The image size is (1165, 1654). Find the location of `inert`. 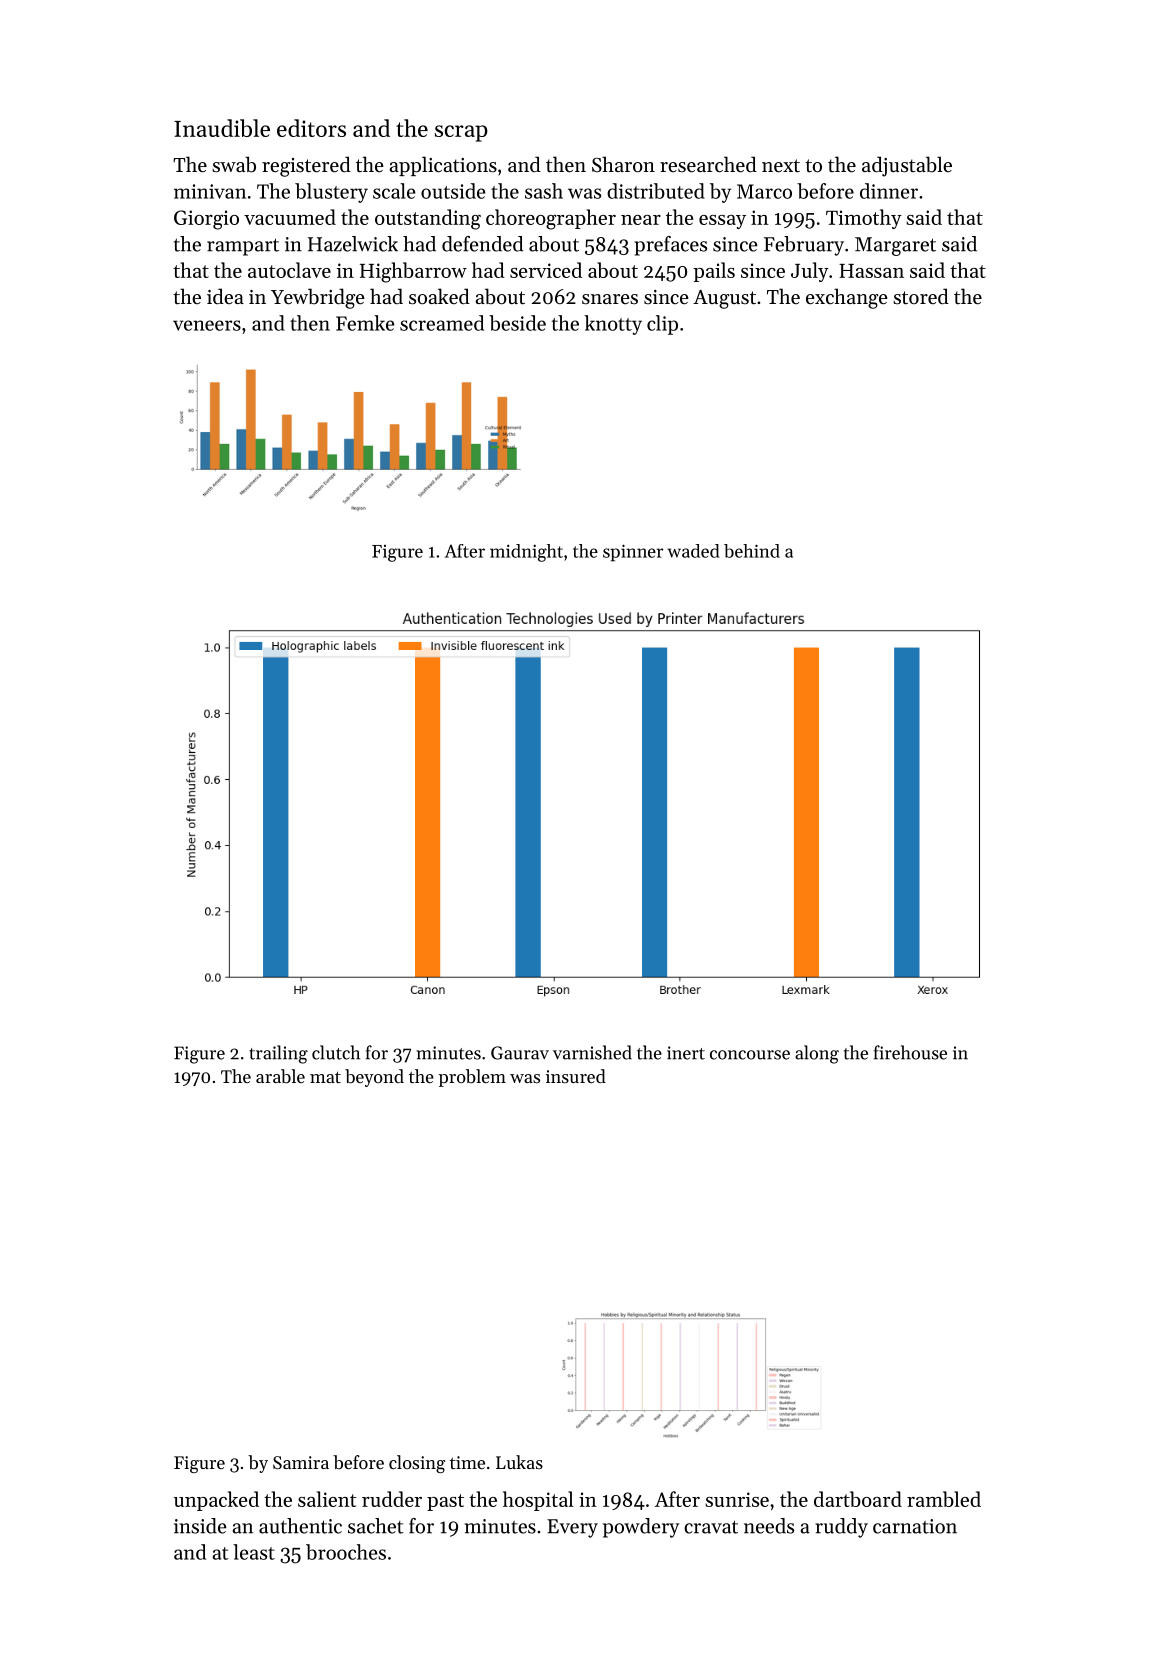

inert is located at coordinates (686, 1053).
